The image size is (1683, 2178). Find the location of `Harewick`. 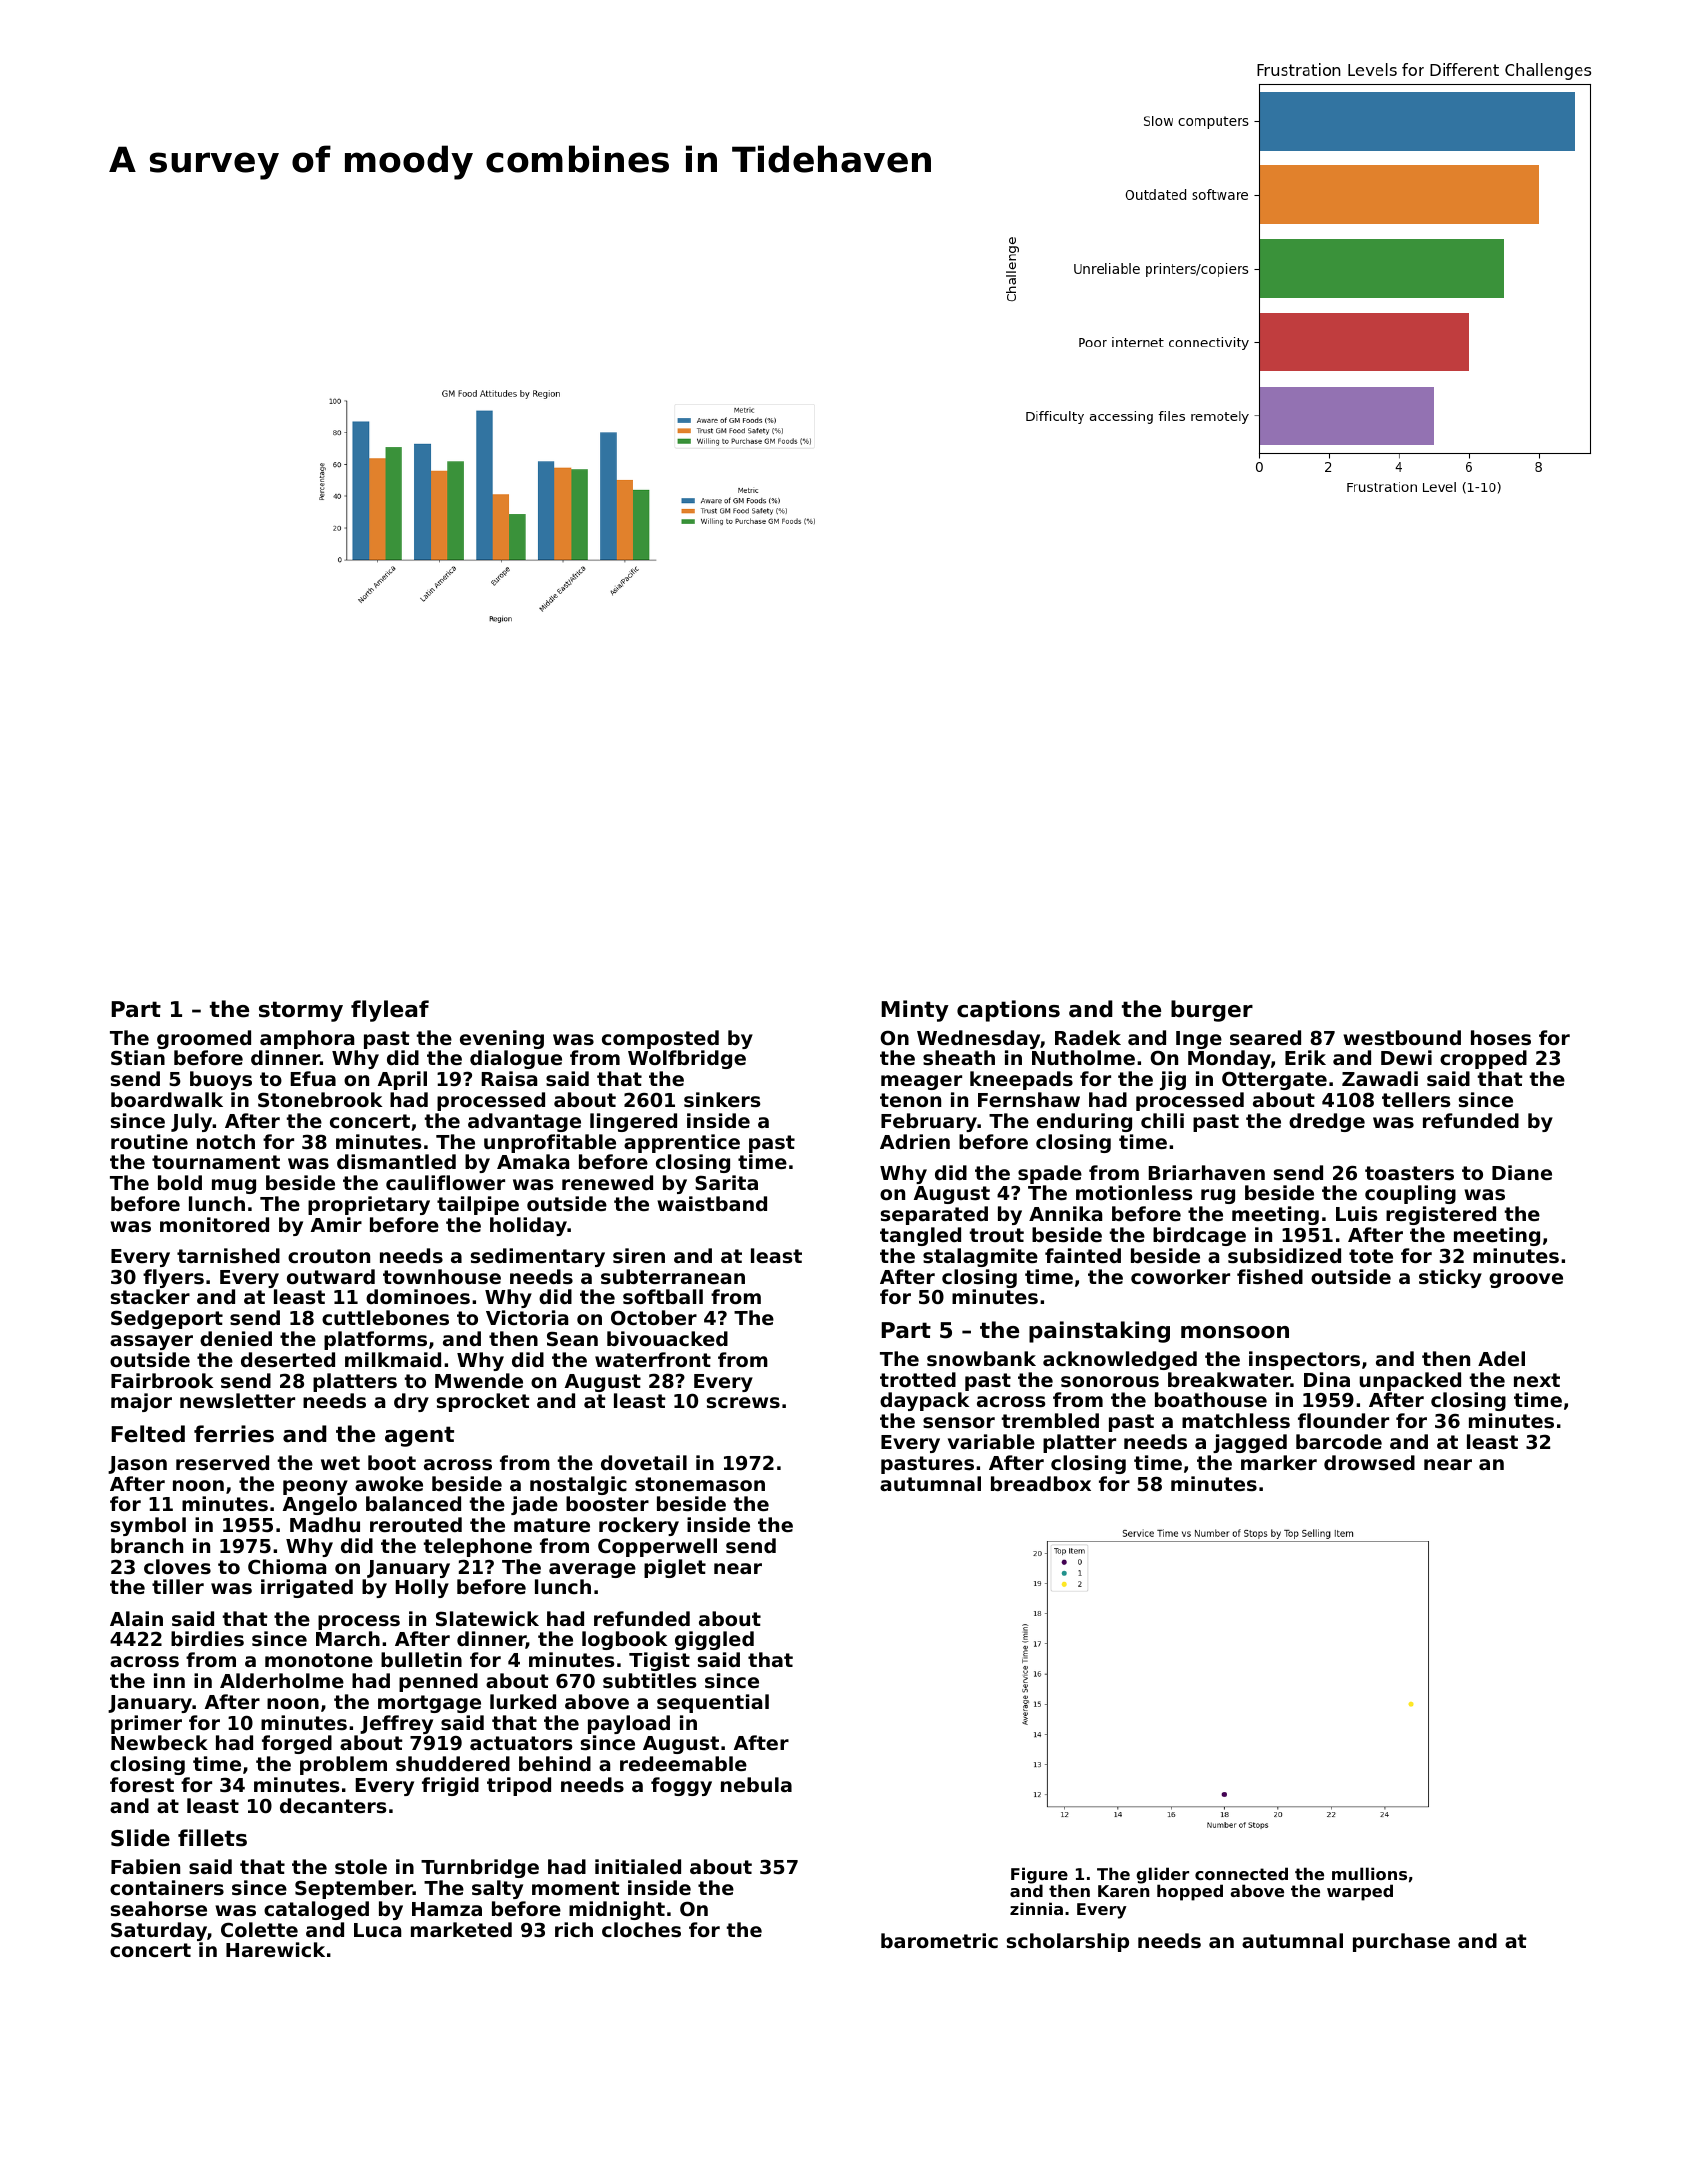

Harewick is located at coordinates (275, 1949).
